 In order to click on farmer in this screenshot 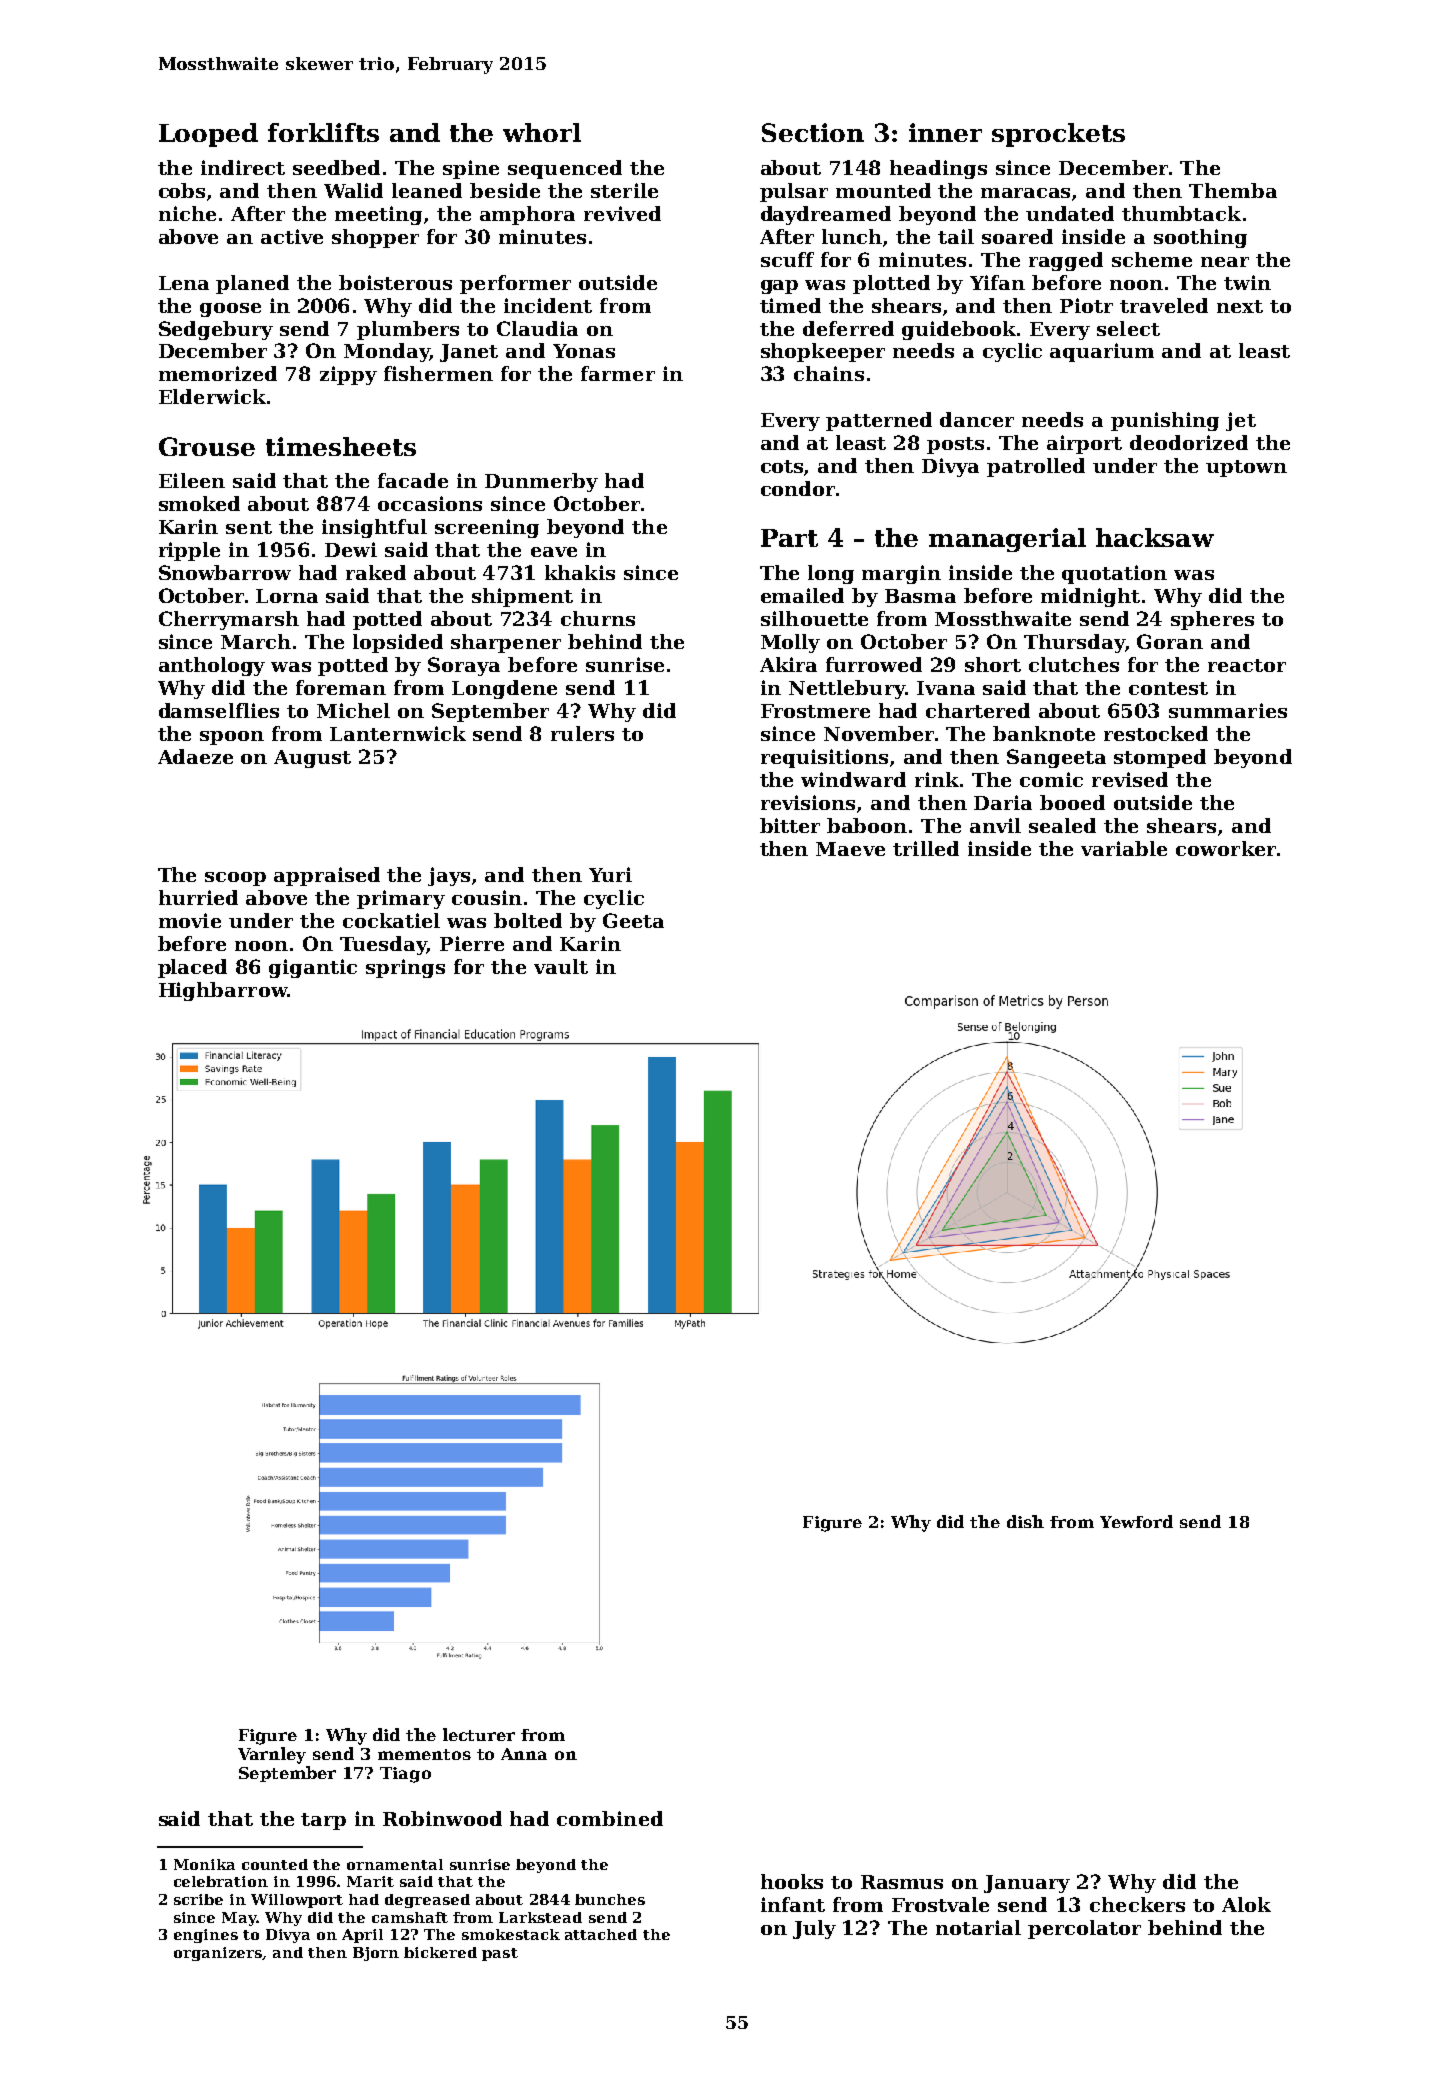, I will do `click(618, 373)`.
